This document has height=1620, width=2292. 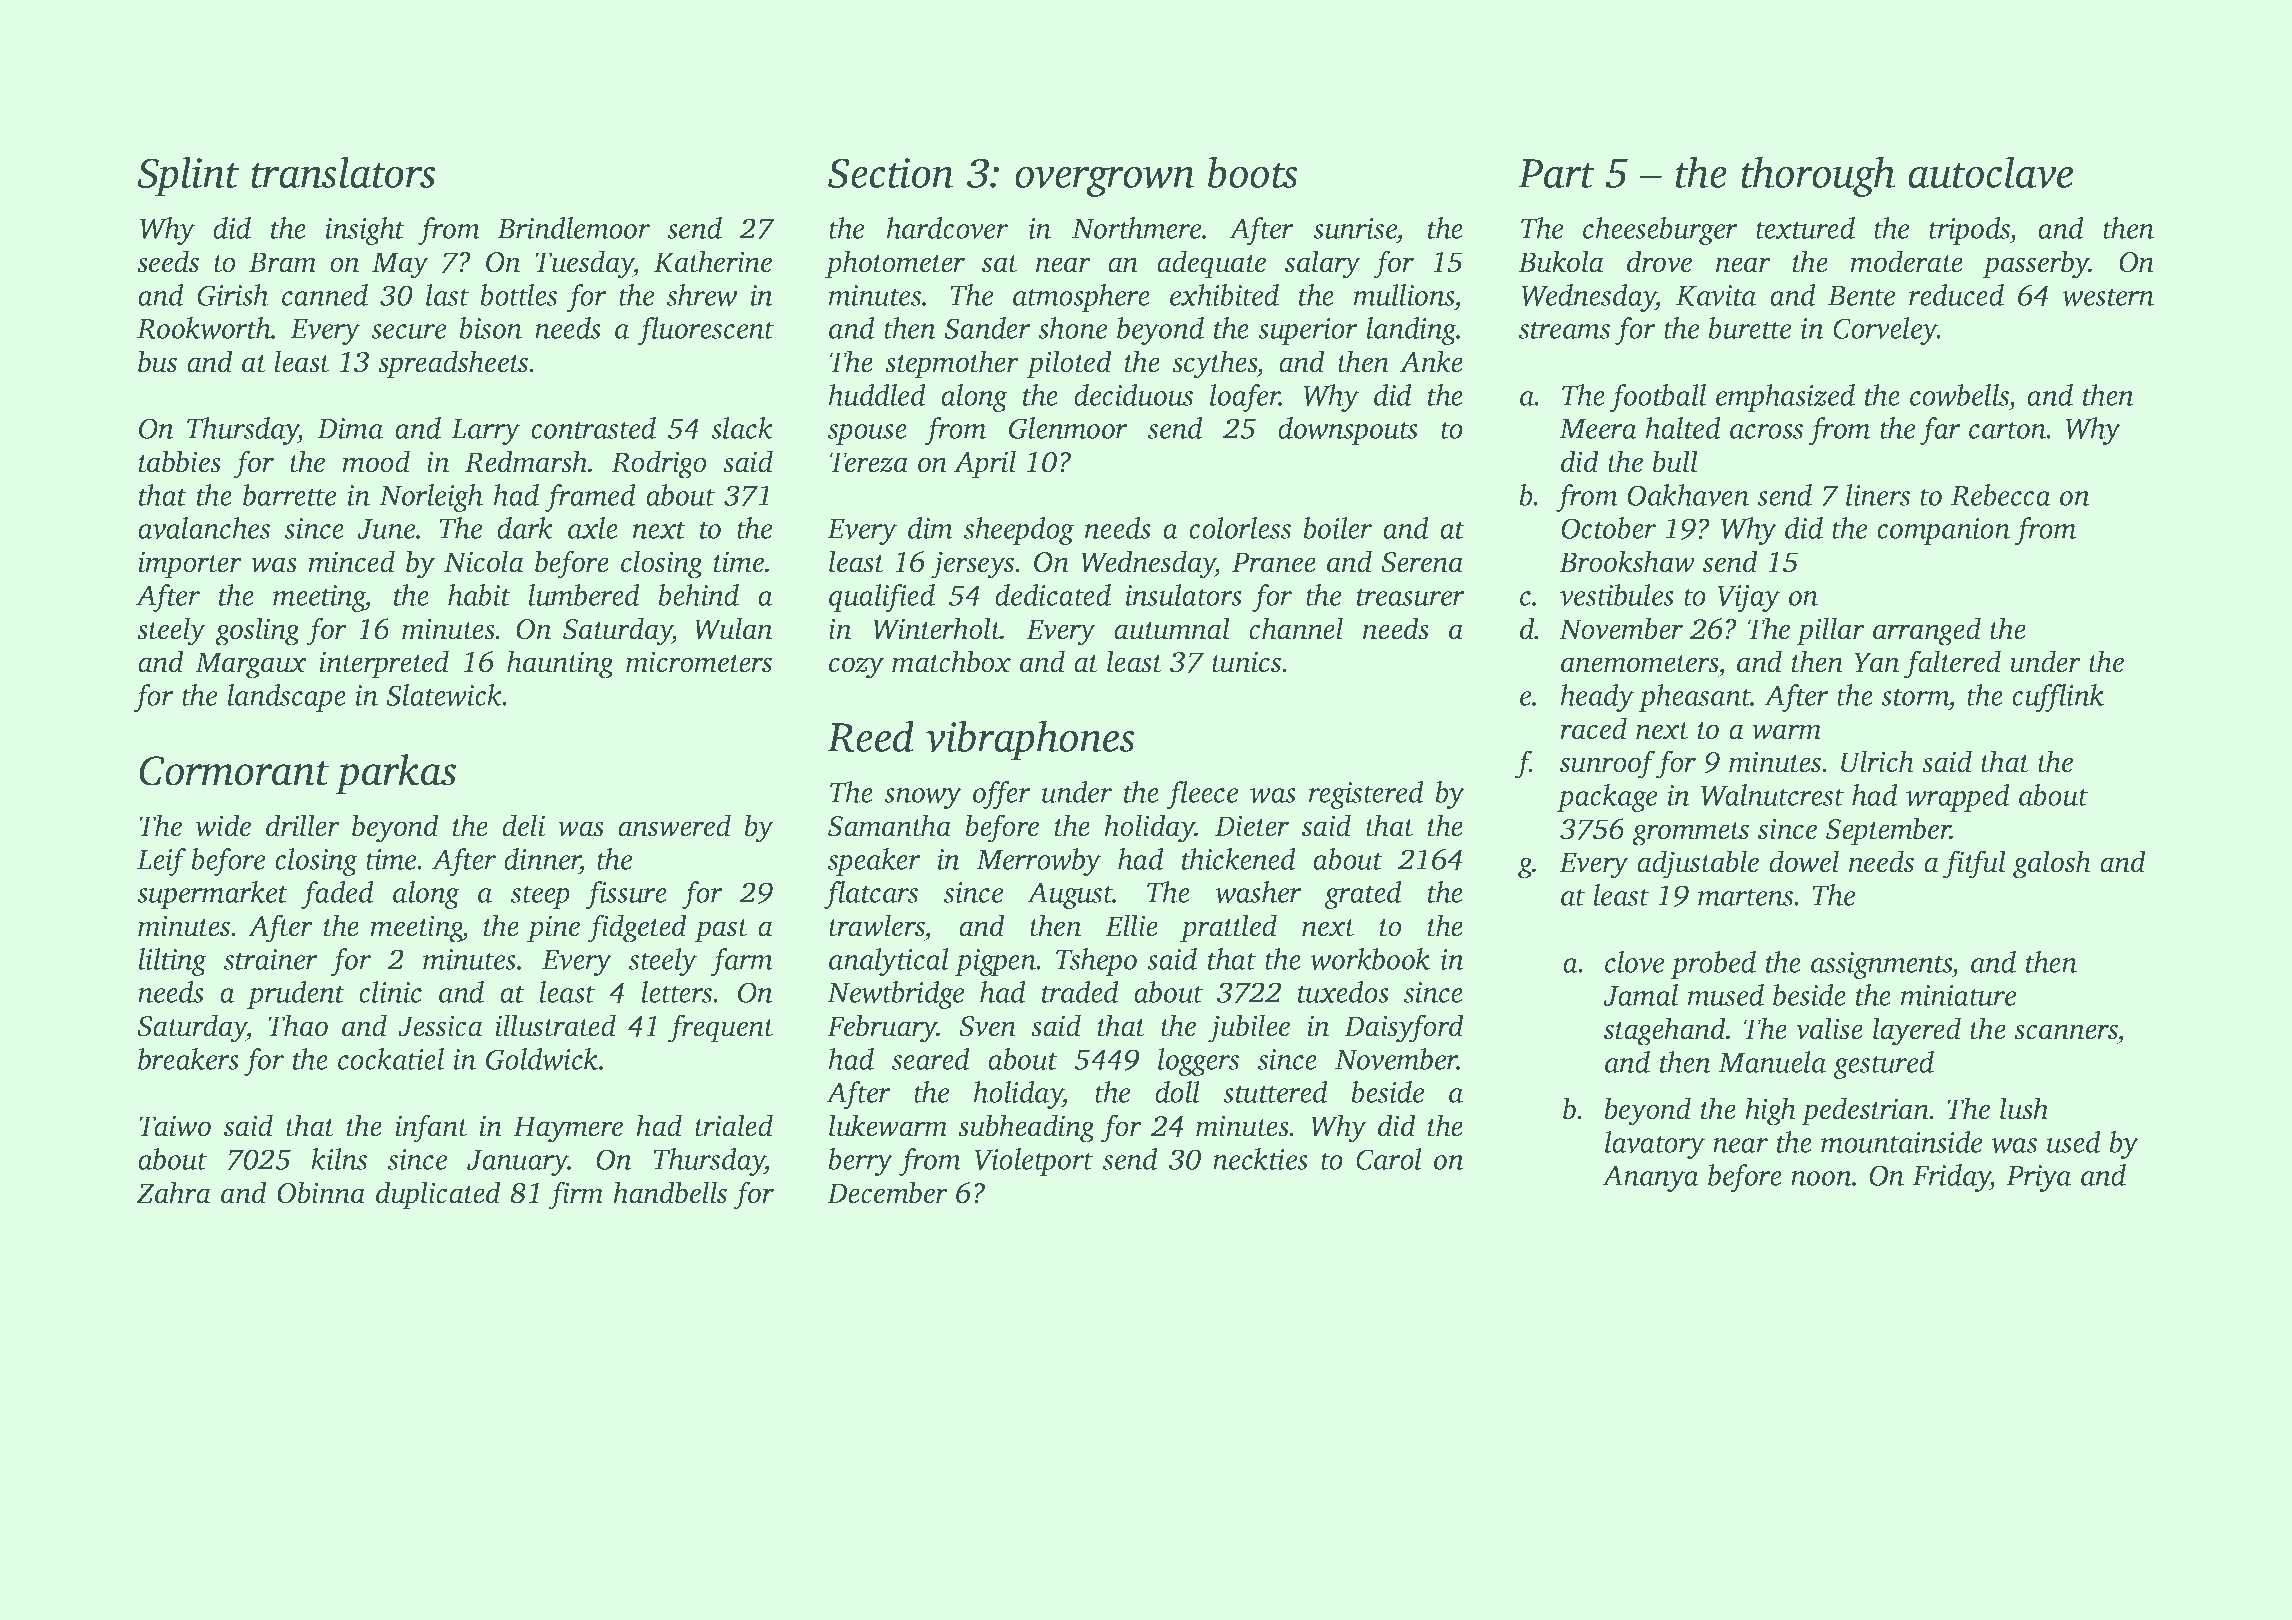 I want to click on drove, so click(x=1659, y=261).
